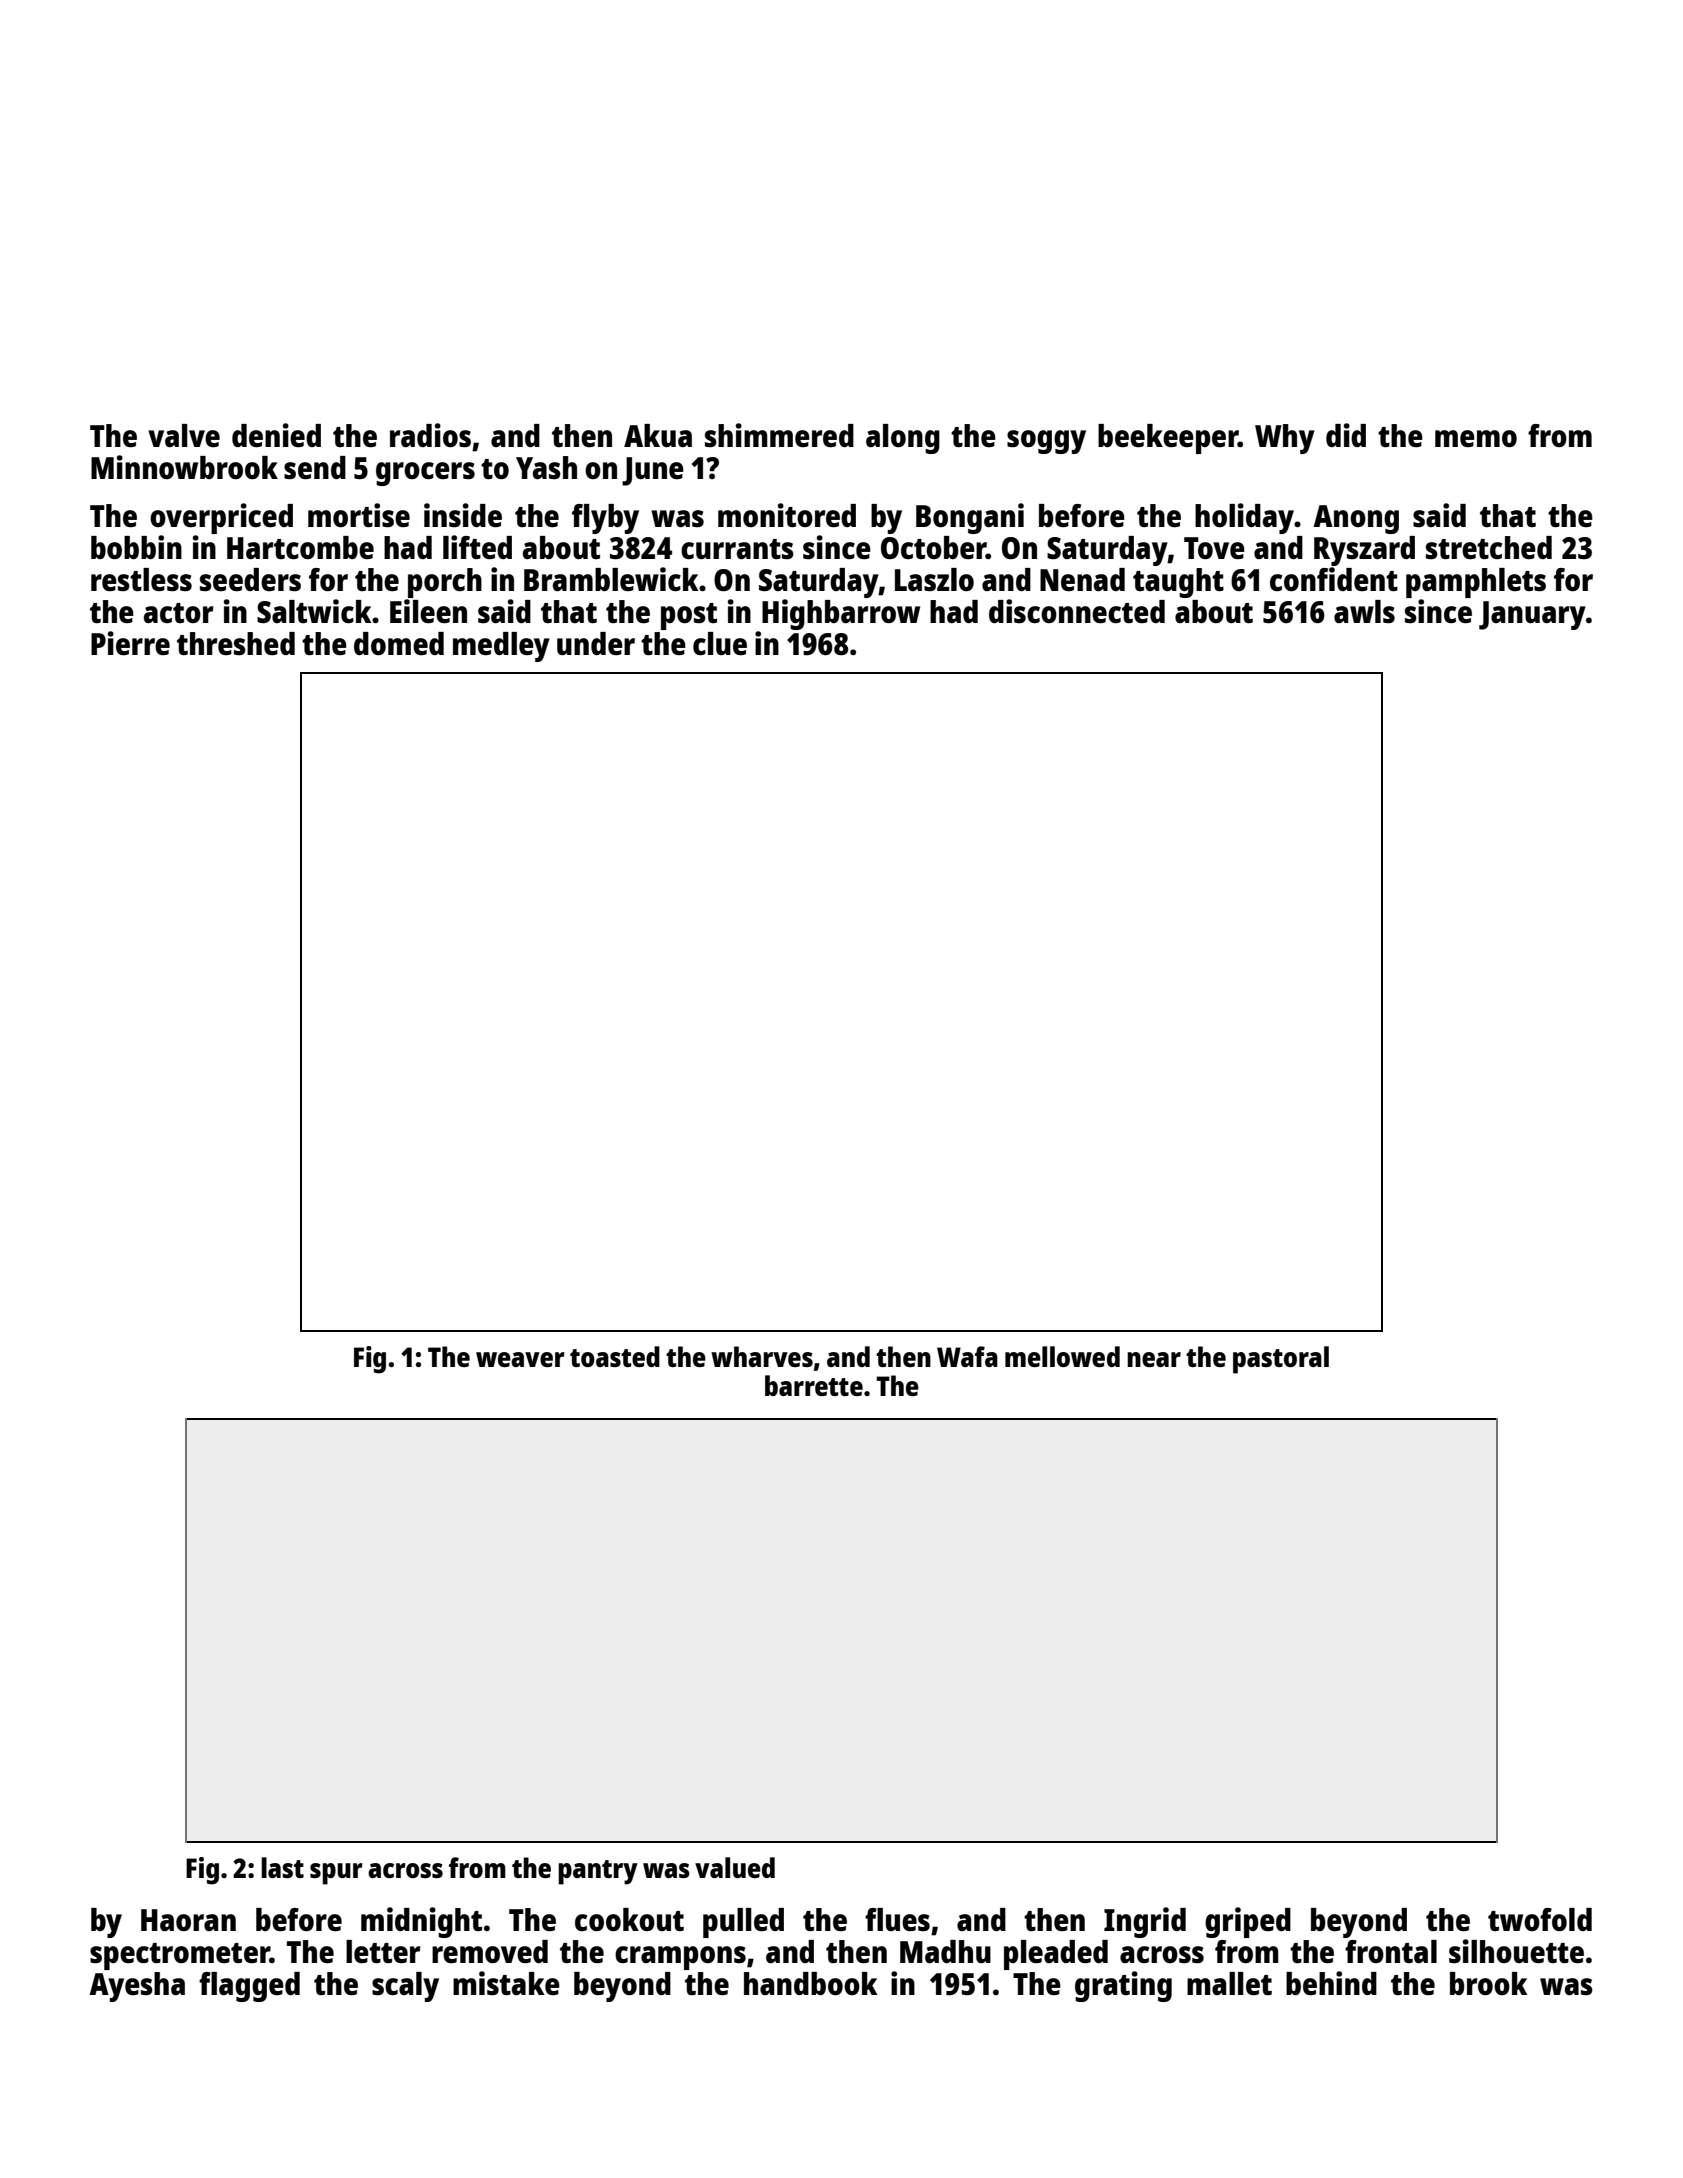 This document has height=2178, width=1683. I want to click on January, so click(1532, 615).
